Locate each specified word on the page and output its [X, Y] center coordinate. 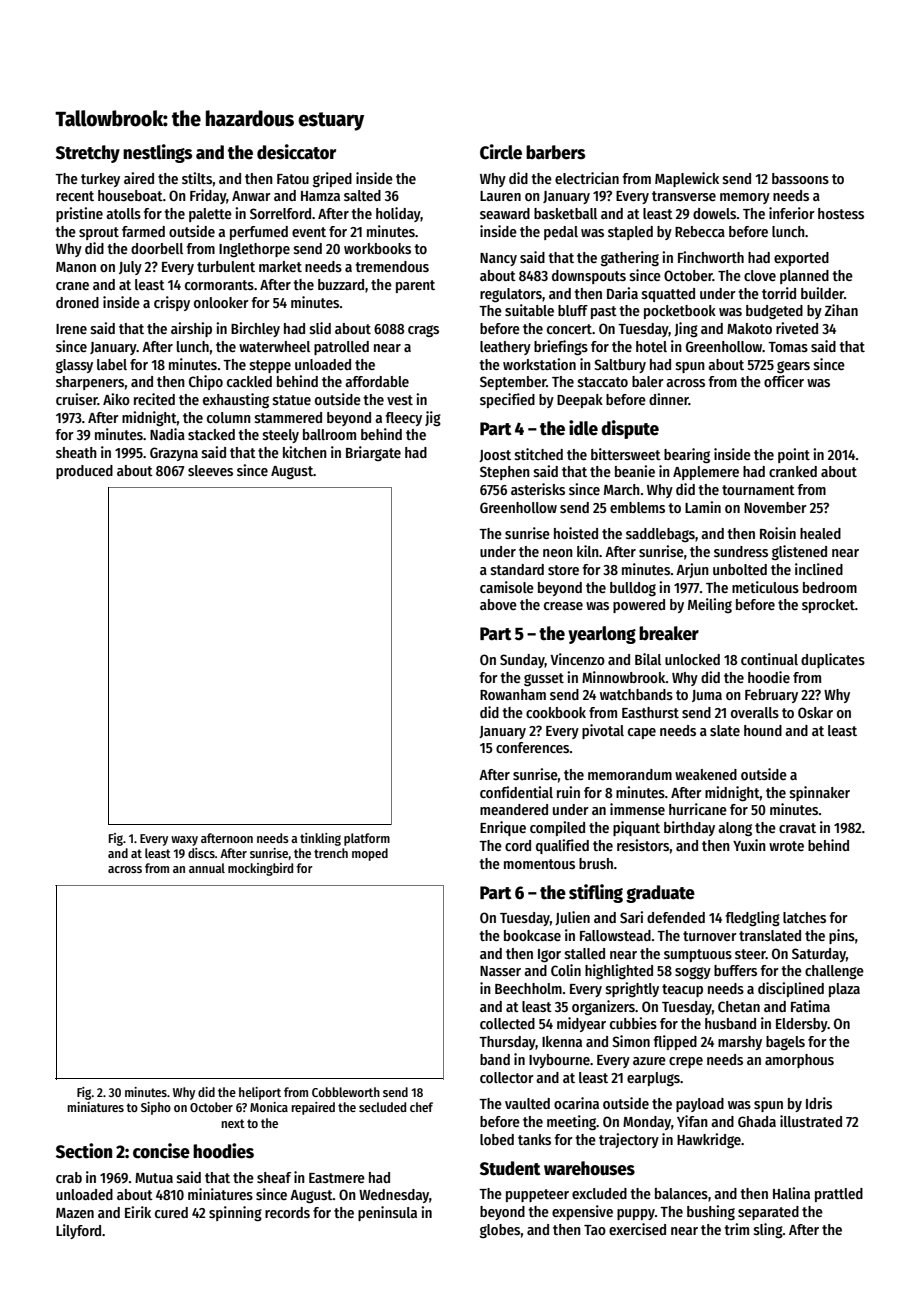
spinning [235, 1213]
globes [500, 1231]
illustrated [811, 1121]
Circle [501, 152]
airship [191, 329]
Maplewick [687, 179]
